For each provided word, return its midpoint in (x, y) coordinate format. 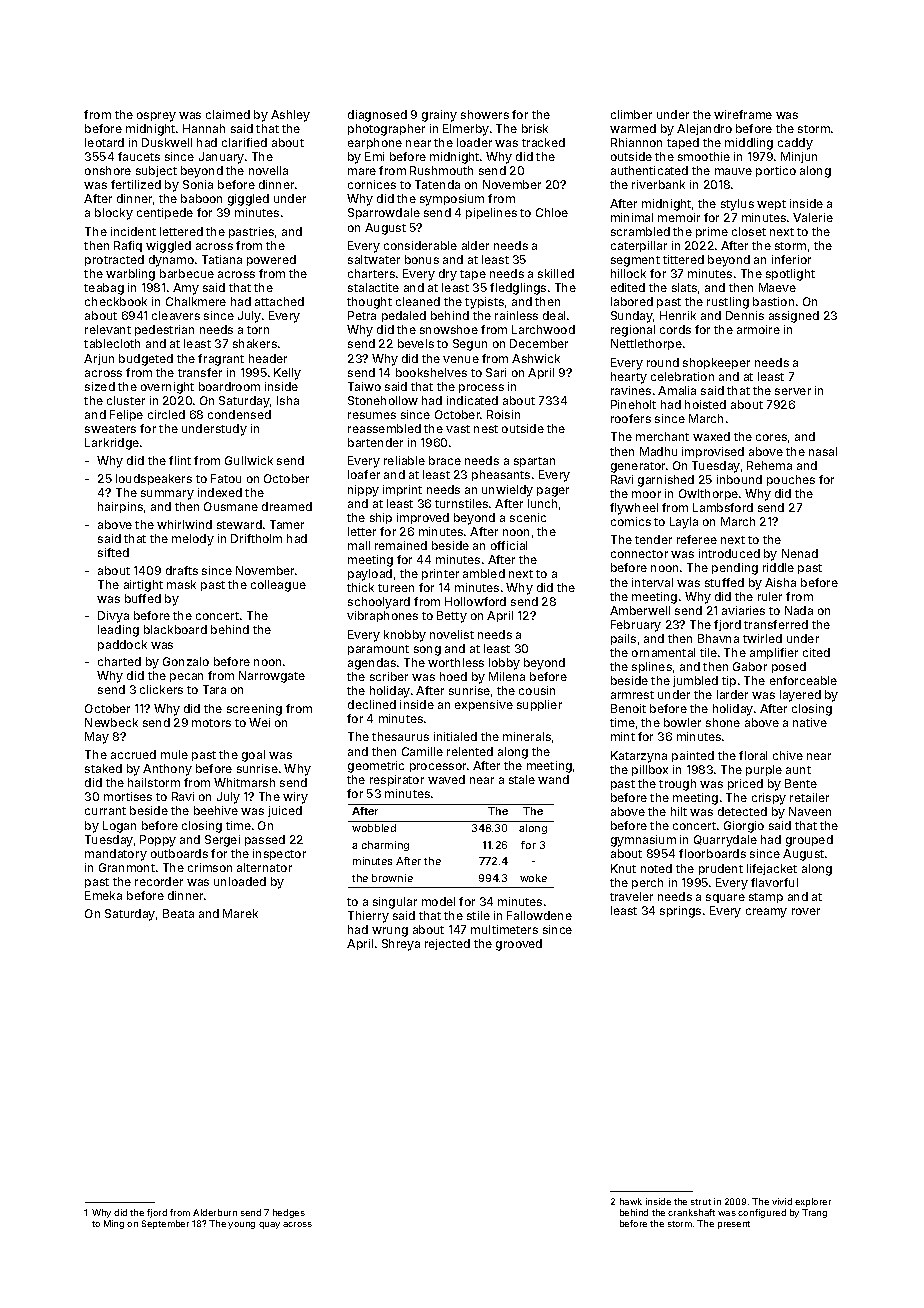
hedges (289, 1213)
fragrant (221, 360)
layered (800, 696)
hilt (679, 811)
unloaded (240, 881)
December (539, 343)
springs (680, 912)
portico (776, 171)
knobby (405, 636)
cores (771, 437)
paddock (122, 645)
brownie (392, 878)
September (165, 1224)
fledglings (518, 289)
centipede (165, 213)
